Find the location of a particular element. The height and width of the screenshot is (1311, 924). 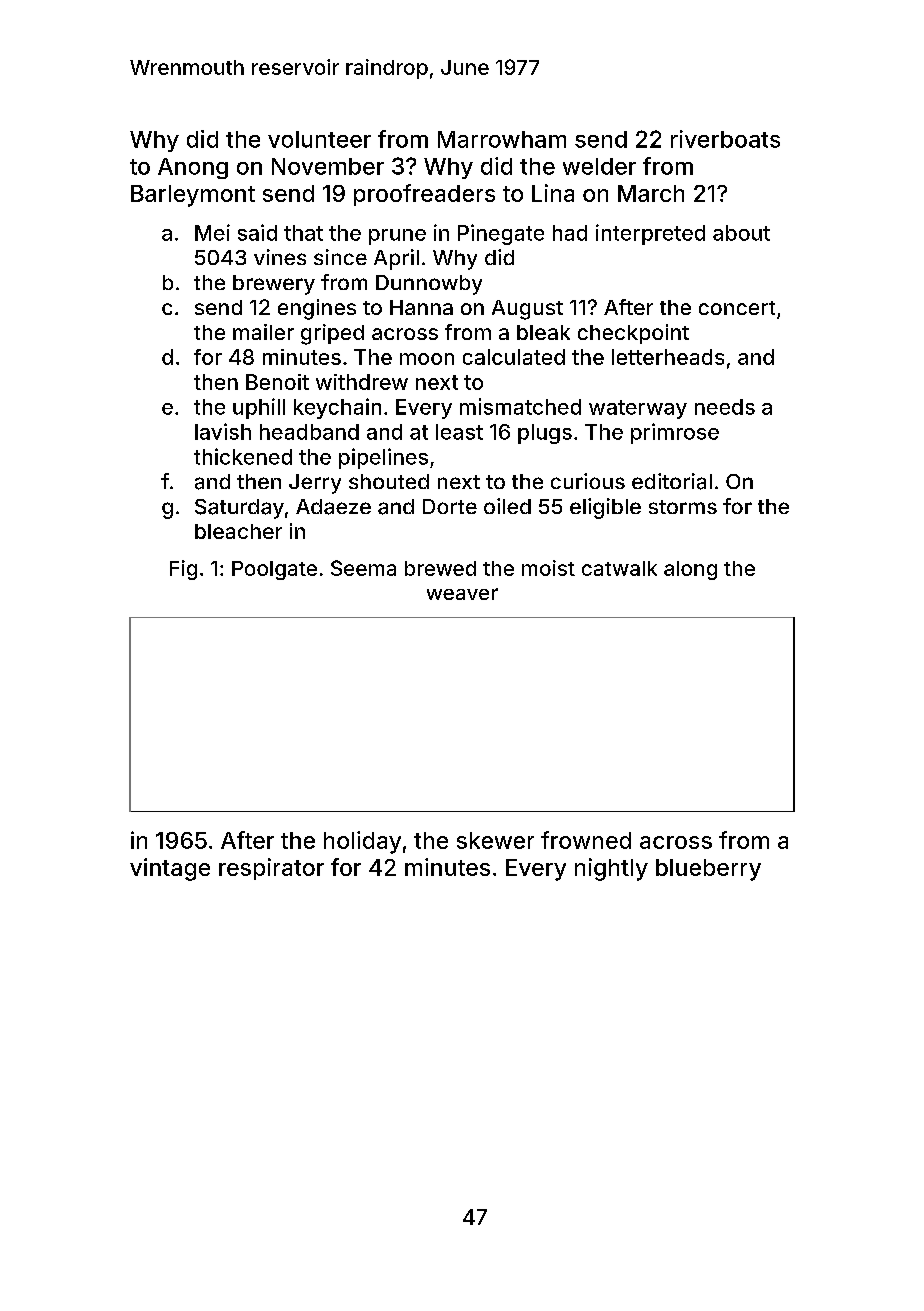

Anong is located at coordinates (193, 168).
